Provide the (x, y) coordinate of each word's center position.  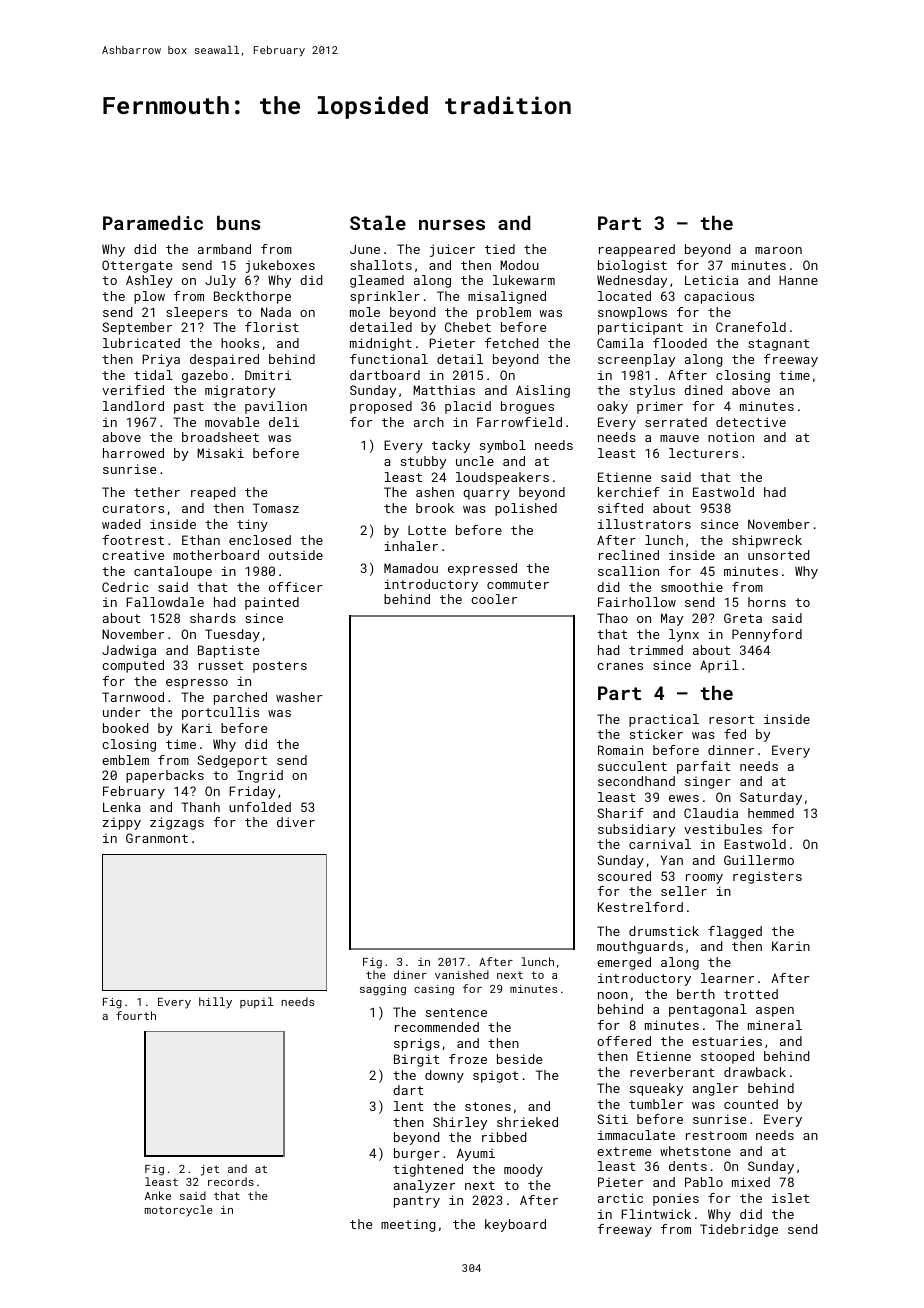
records (231, 1181)
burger (417, 1154)
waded (121, 524)
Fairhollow (637, 602)
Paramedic (153, 222)
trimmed (656, 650)
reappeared (637, 250)
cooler (494, 599)
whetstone (695, 1151)
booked (126, 728)
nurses (452, 225)
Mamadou (411, 568)
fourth (136, 1015)
